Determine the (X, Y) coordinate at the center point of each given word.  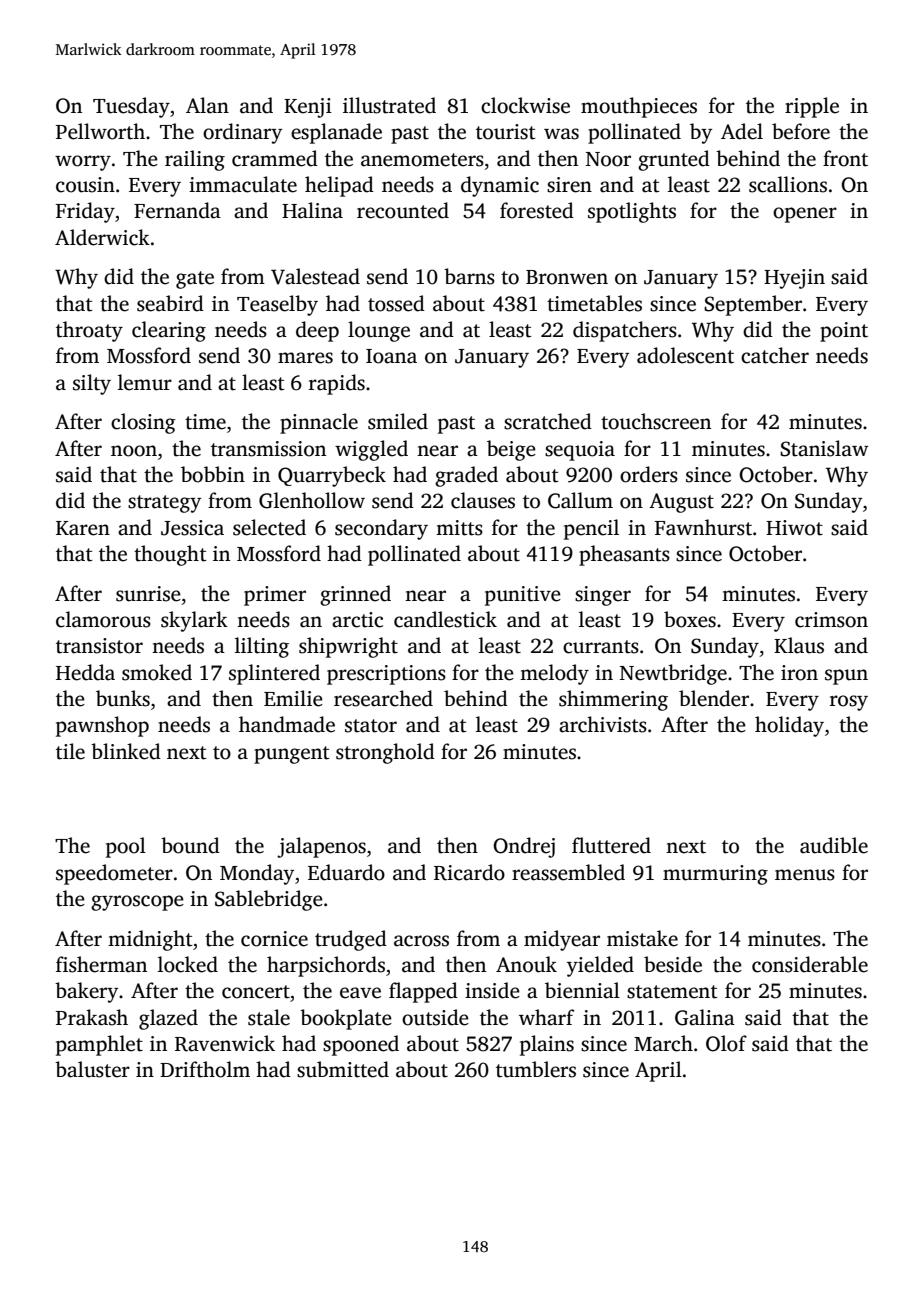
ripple (812, 107)
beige (511, 450)
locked (188, 964)
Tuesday (131, 107)
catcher (775, 355)
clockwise (525, 105)
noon (134, 451)
